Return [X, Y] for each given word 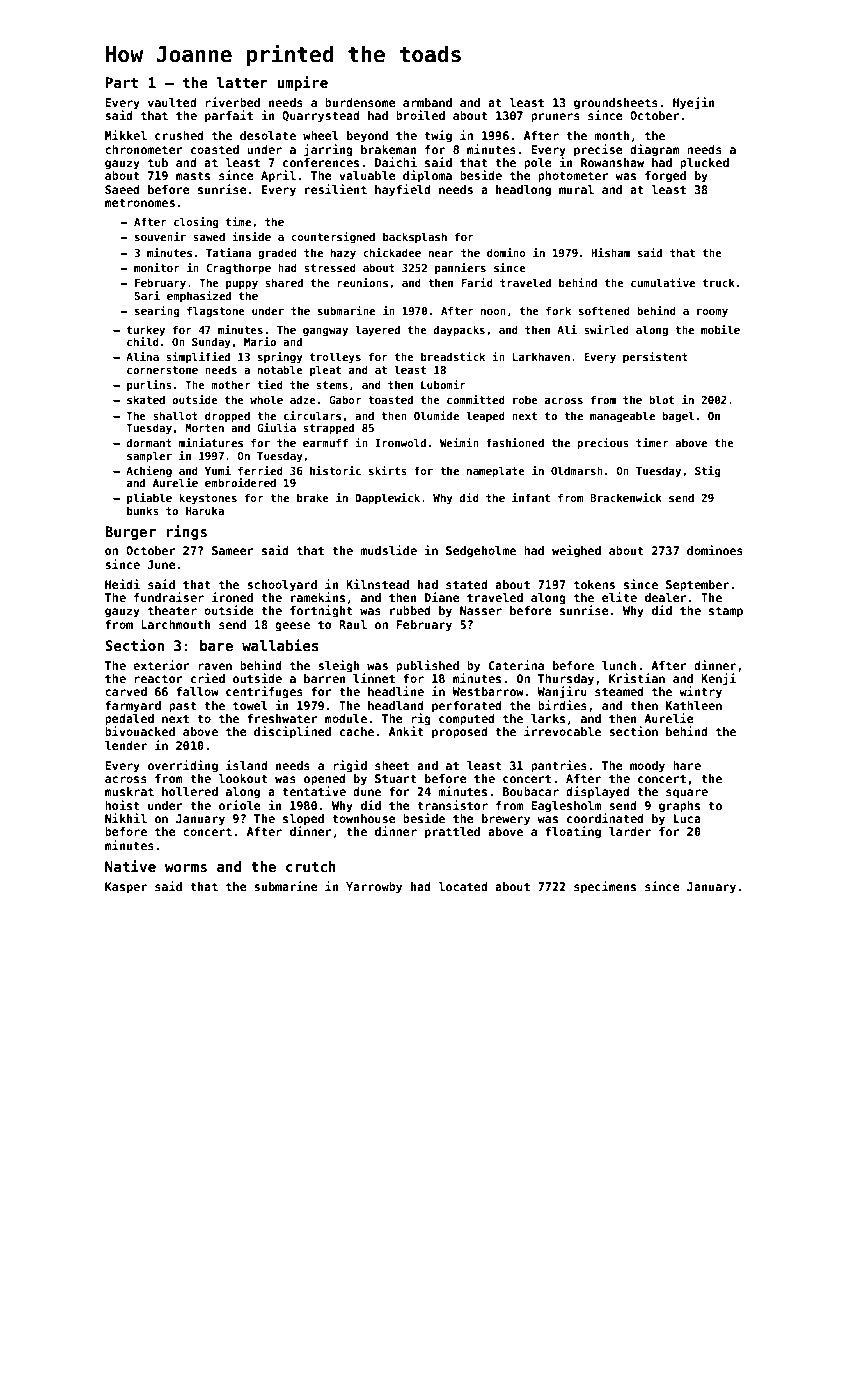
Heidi [122, 584]
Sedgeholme [481, 552]
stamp [726, 612]
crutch [311, 866]
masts [193, 175]
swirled [606, 329]
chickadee [392, 252]
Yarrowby [374, 888]
